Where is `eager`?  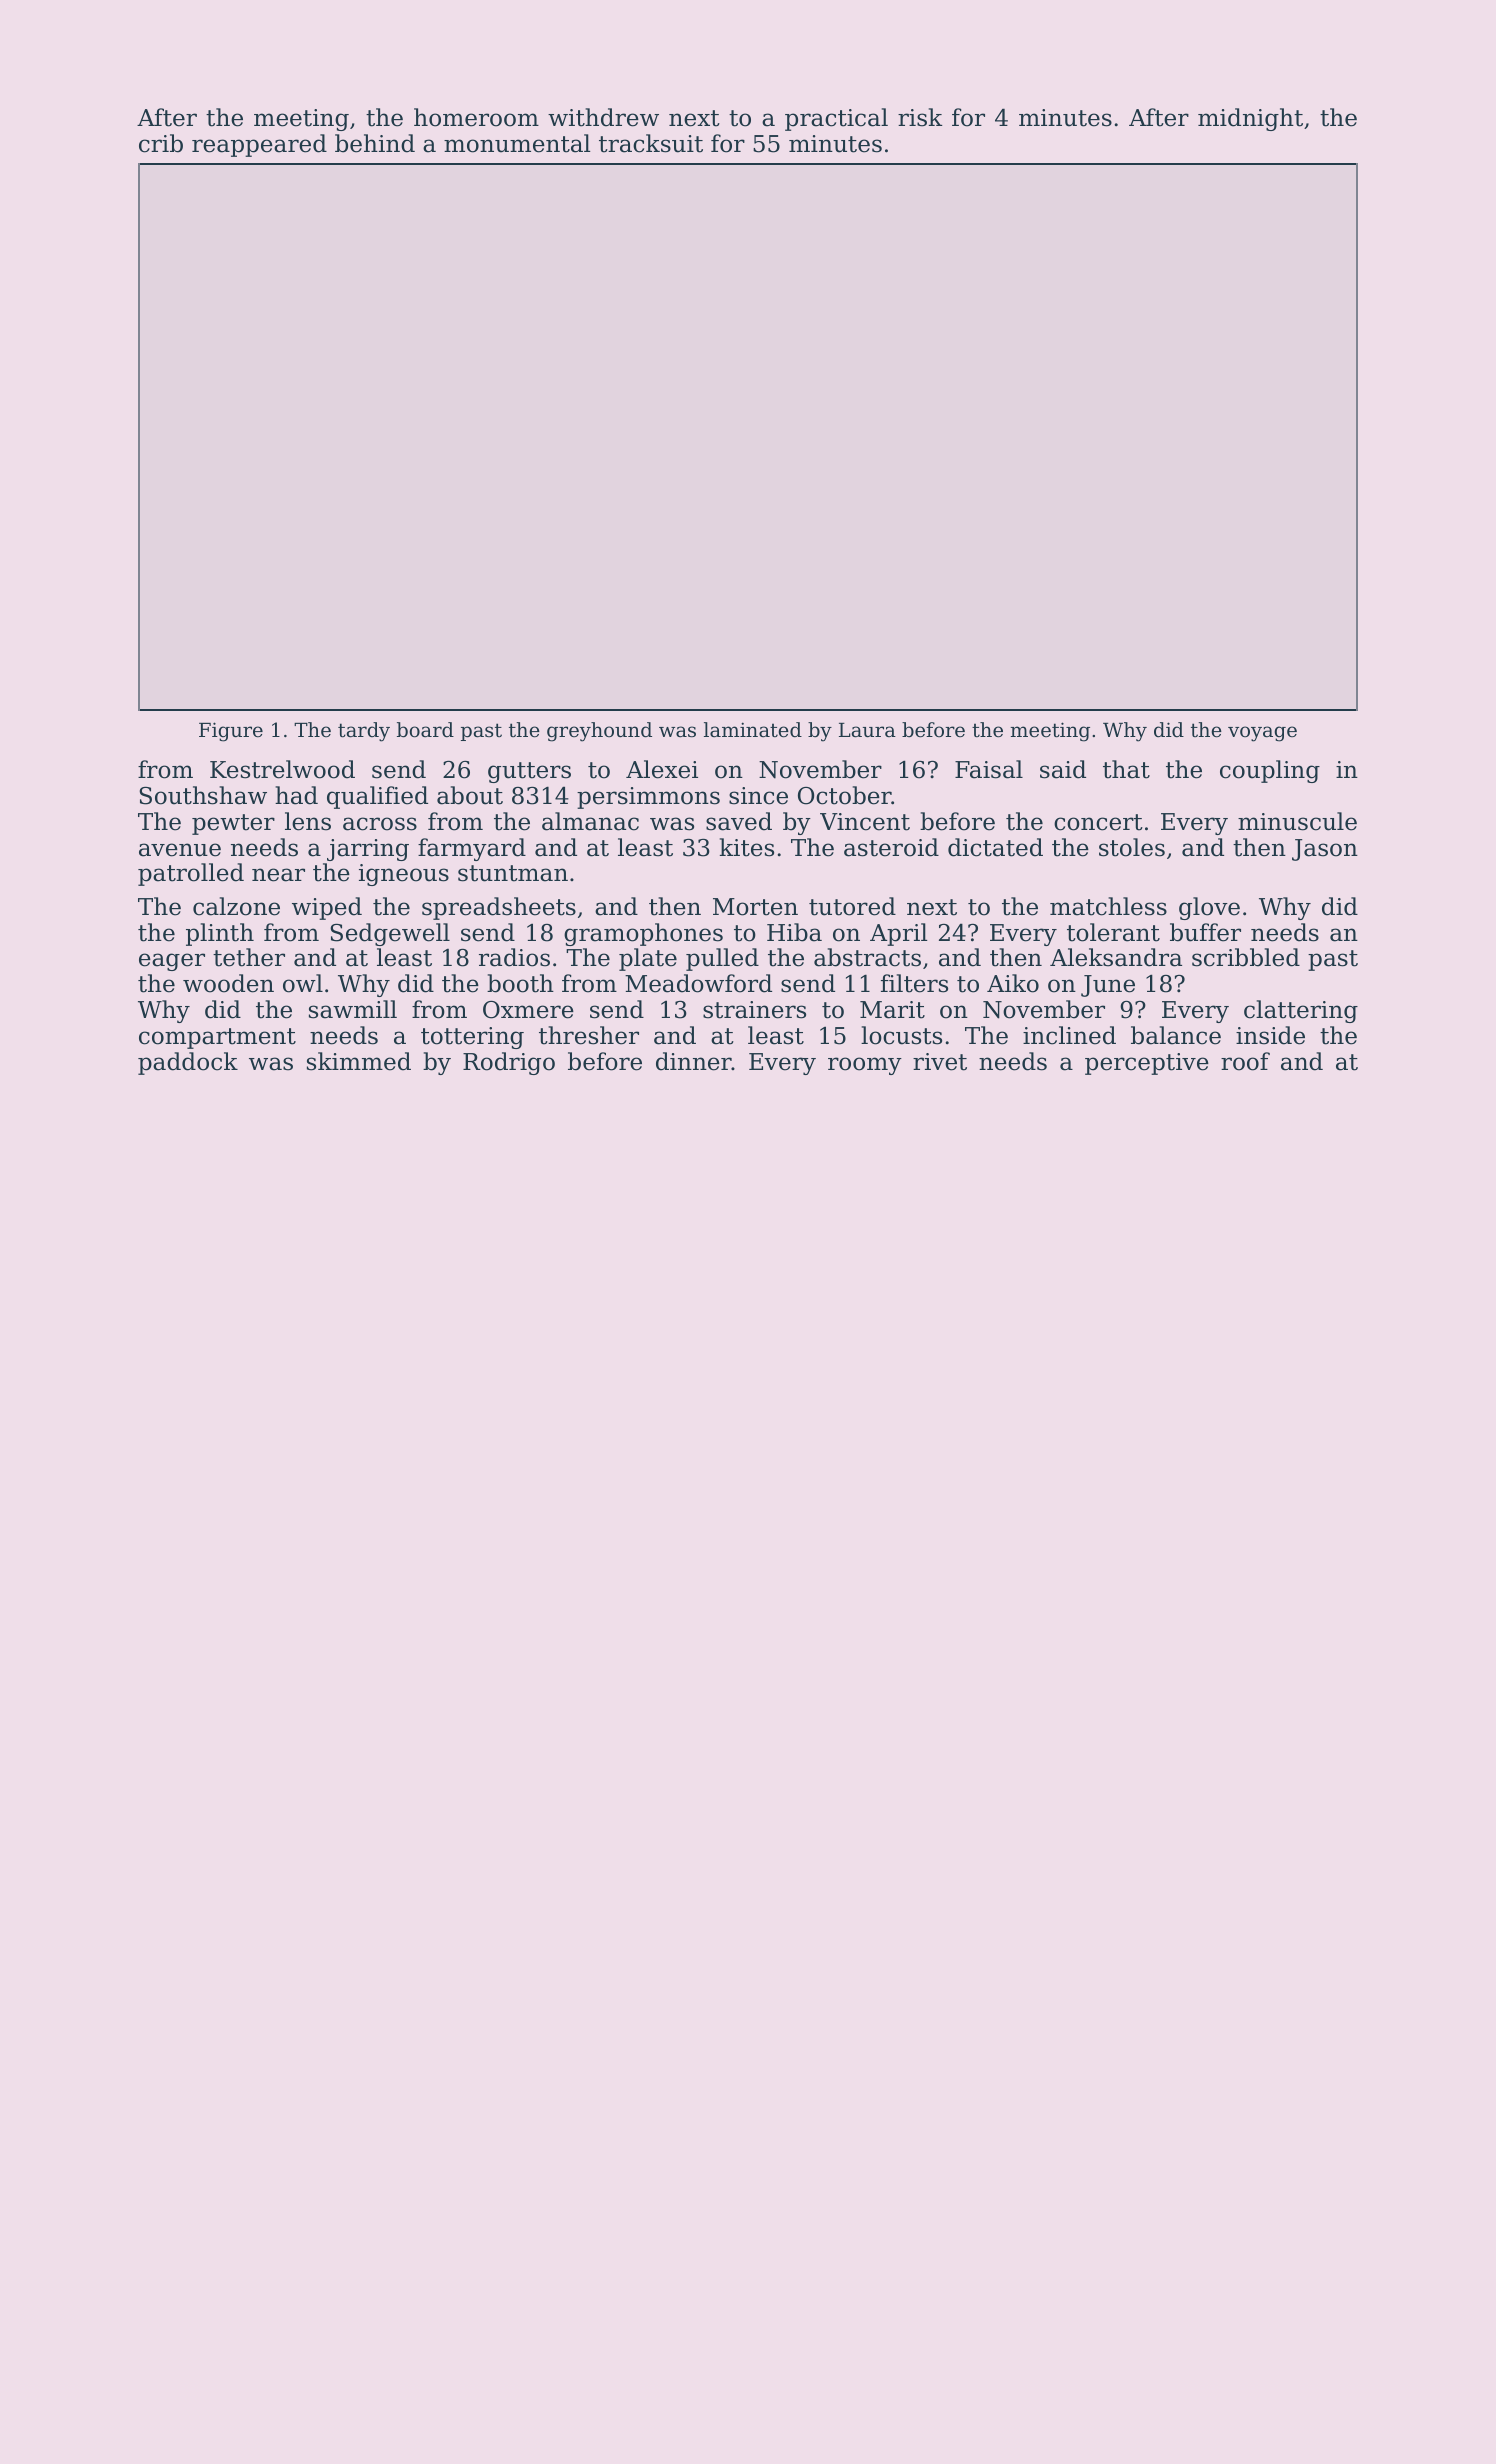
eager is located at coordinates (172, 962).
